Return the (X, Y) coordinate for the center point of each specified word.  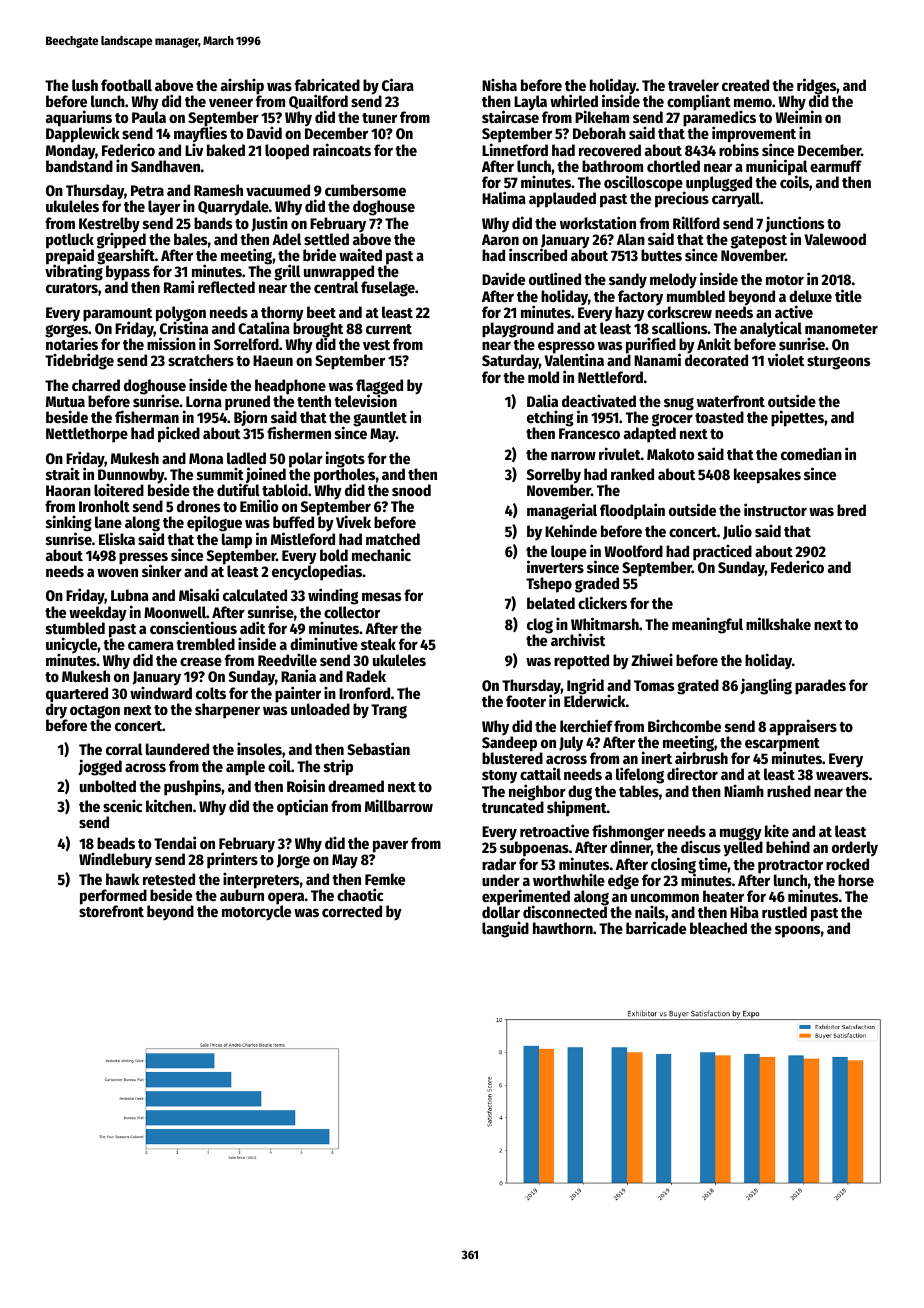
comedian (811, 453)
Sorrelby (554, 476)
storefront (111, 911)
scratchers (201, 360)
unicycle (72, 645)
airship (242, 86)
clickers (602, 602)
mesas (381, 596)
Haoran (68, 490)
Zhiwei (652, 659)
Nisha (499, 84)
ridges (817, 86)
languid (505, 929)
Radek (366, 676)
